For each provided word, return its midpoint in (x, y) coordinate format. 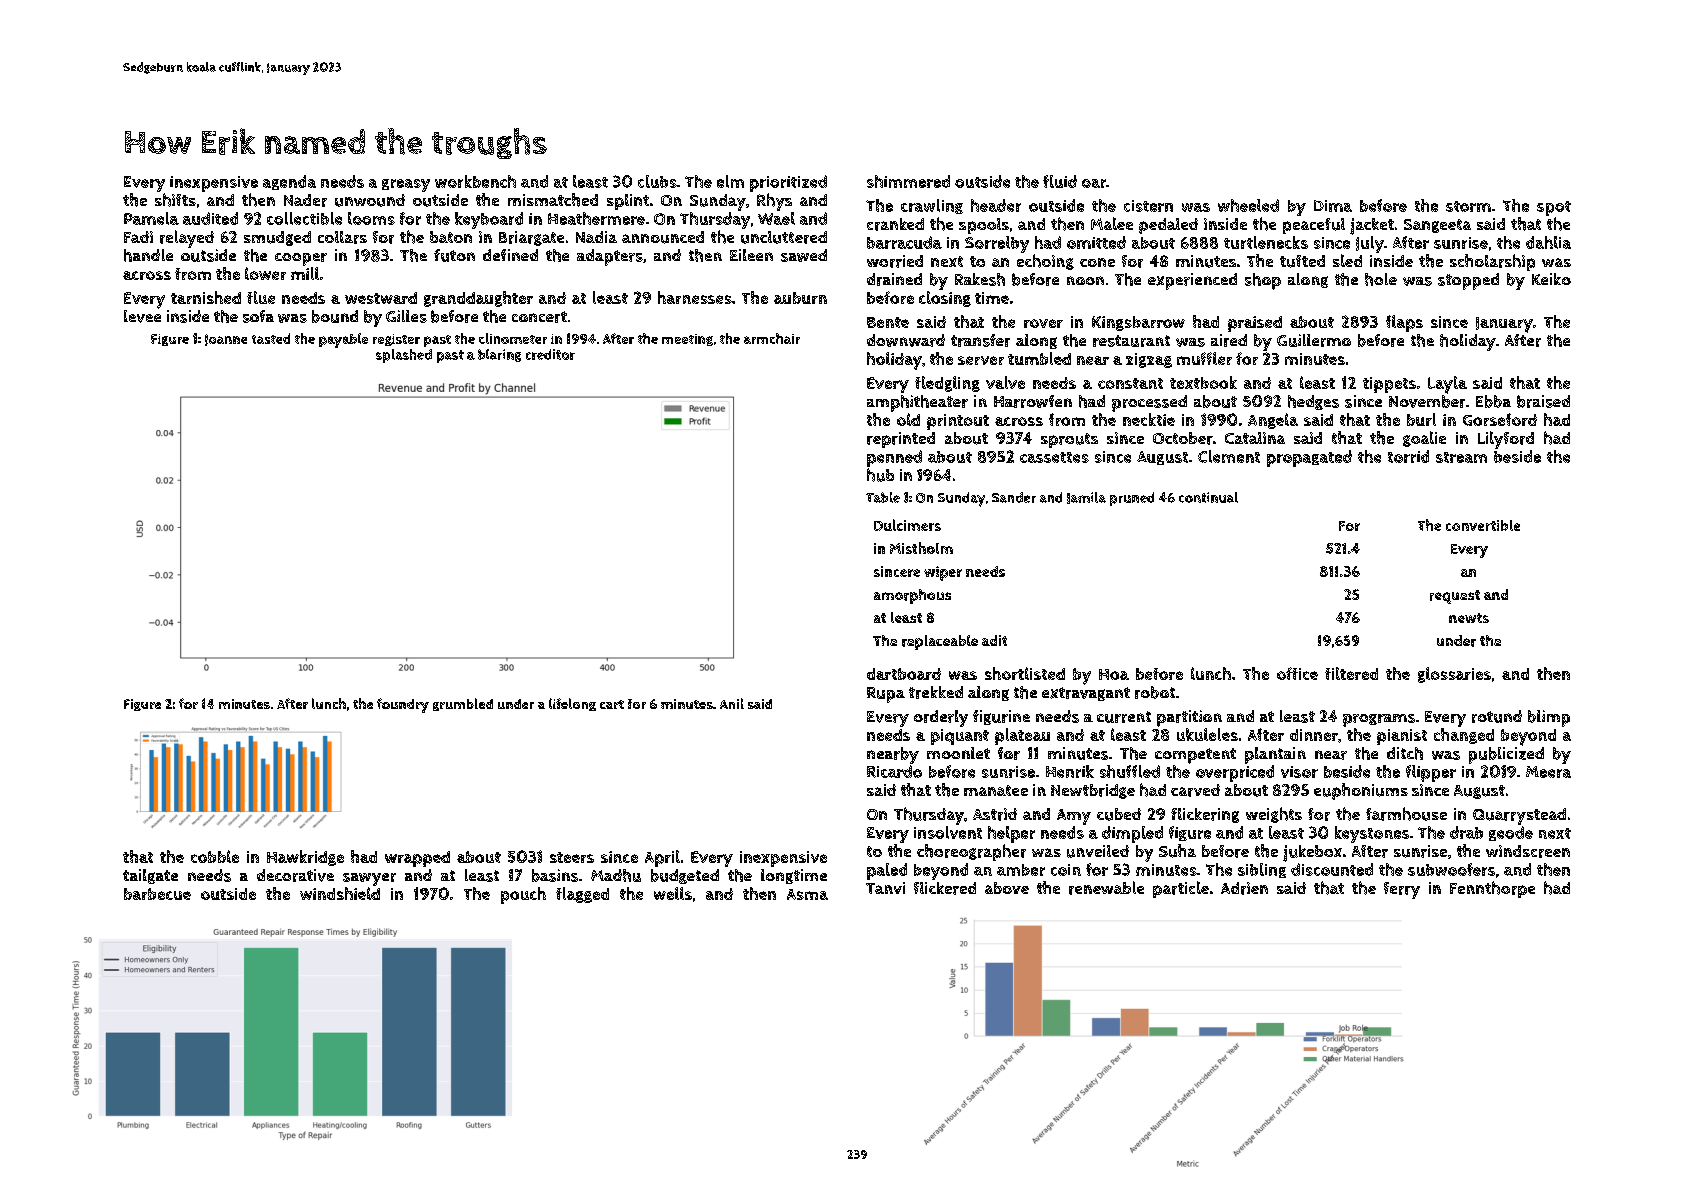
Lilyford (1506, 440)
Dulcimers (907, 525)
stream (1461, 457)
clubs (657, 181)
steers (572, 857)
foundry (403, 705)
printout (958, 422)
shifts (175, 200)
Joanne (226, 340)
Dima (1333, 206)
